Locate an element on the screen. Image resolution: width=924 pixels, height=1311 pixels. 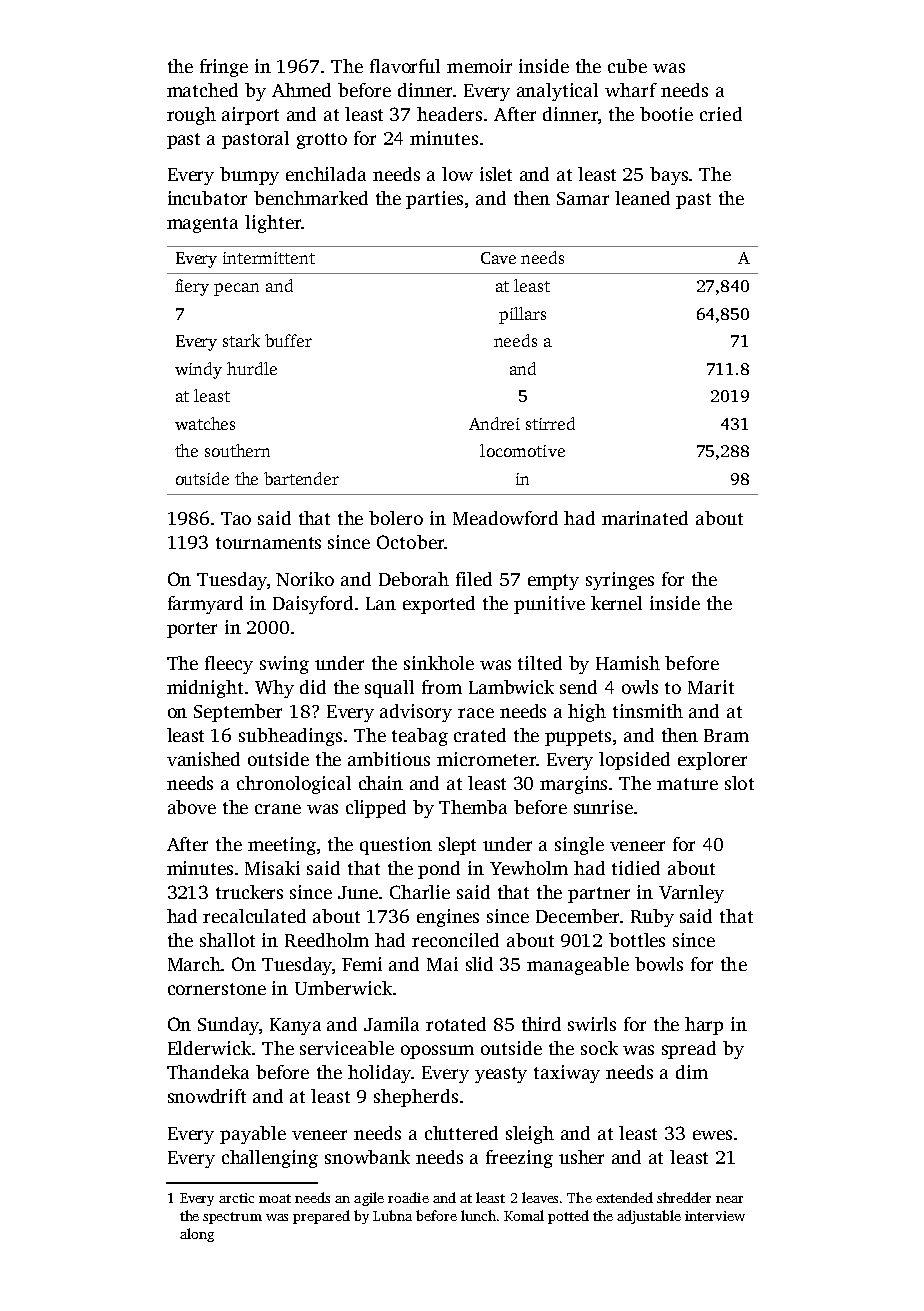
midnight is located at coordinates (205, 689).
